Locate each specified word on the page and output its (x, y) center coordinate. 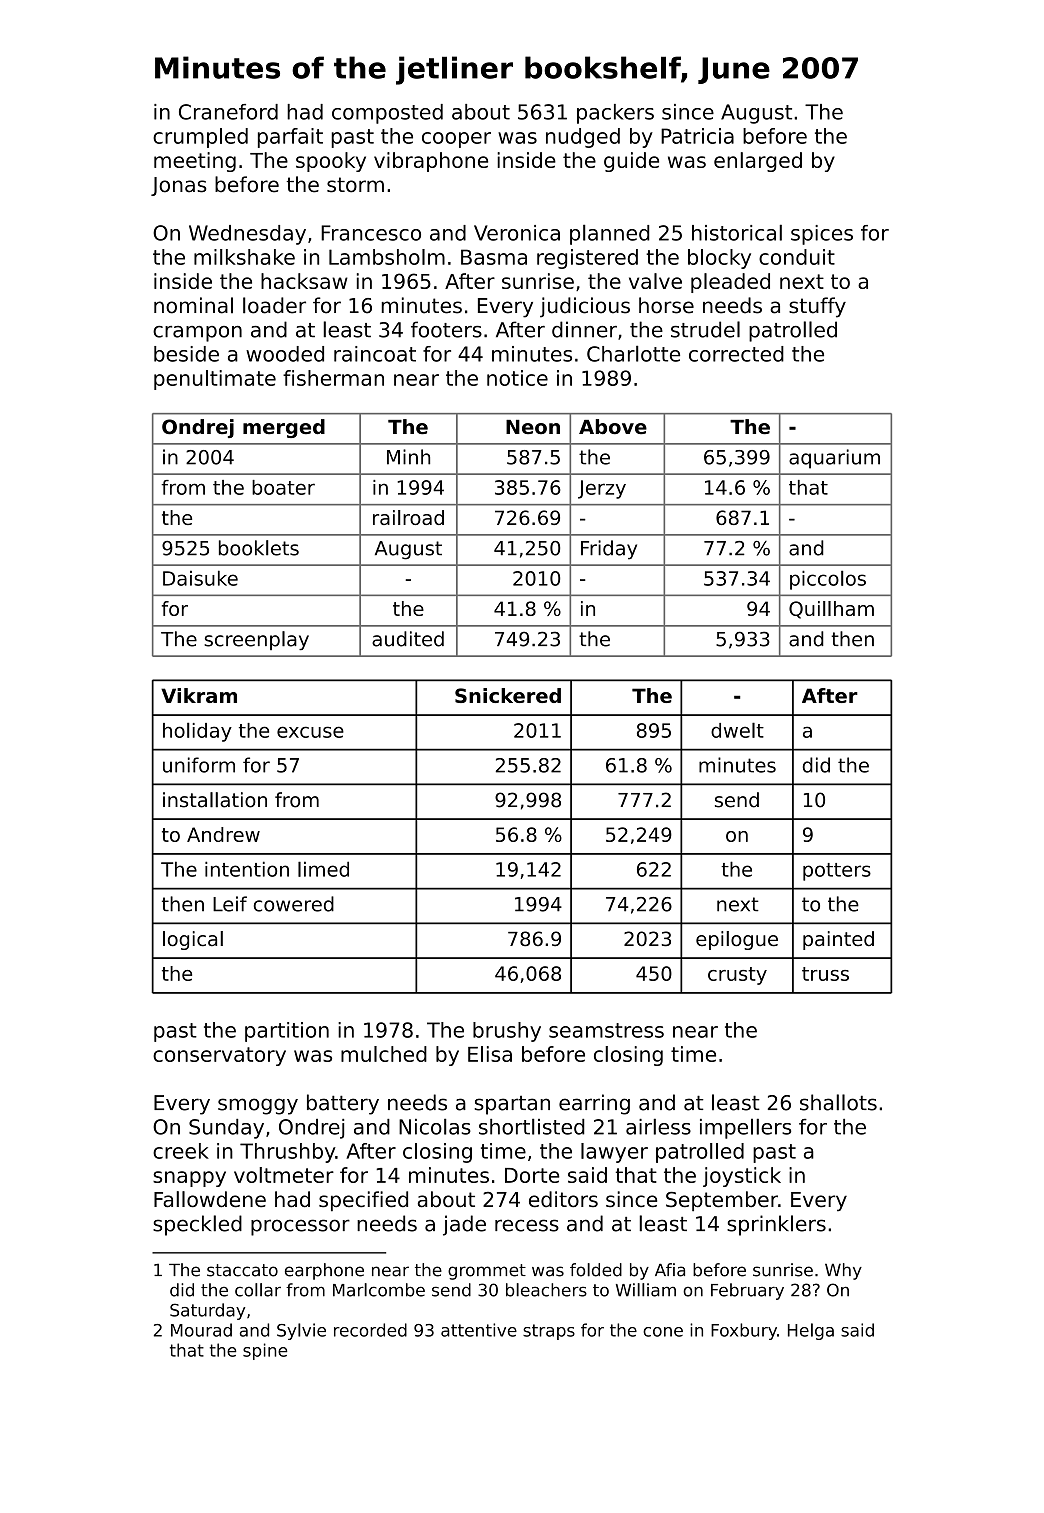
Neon (533, 427)
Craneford (228, 112)
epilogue (737, 940)
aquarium (834, 459)
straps (549, 1332)
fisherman (333, 378)
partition (287, 1032)
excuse (310, 732)
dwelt (737, 730)
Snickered (508, 695)
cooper (456, 140)
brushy (507, 1032)
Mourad (201, 1330)
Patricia (697, 136)
